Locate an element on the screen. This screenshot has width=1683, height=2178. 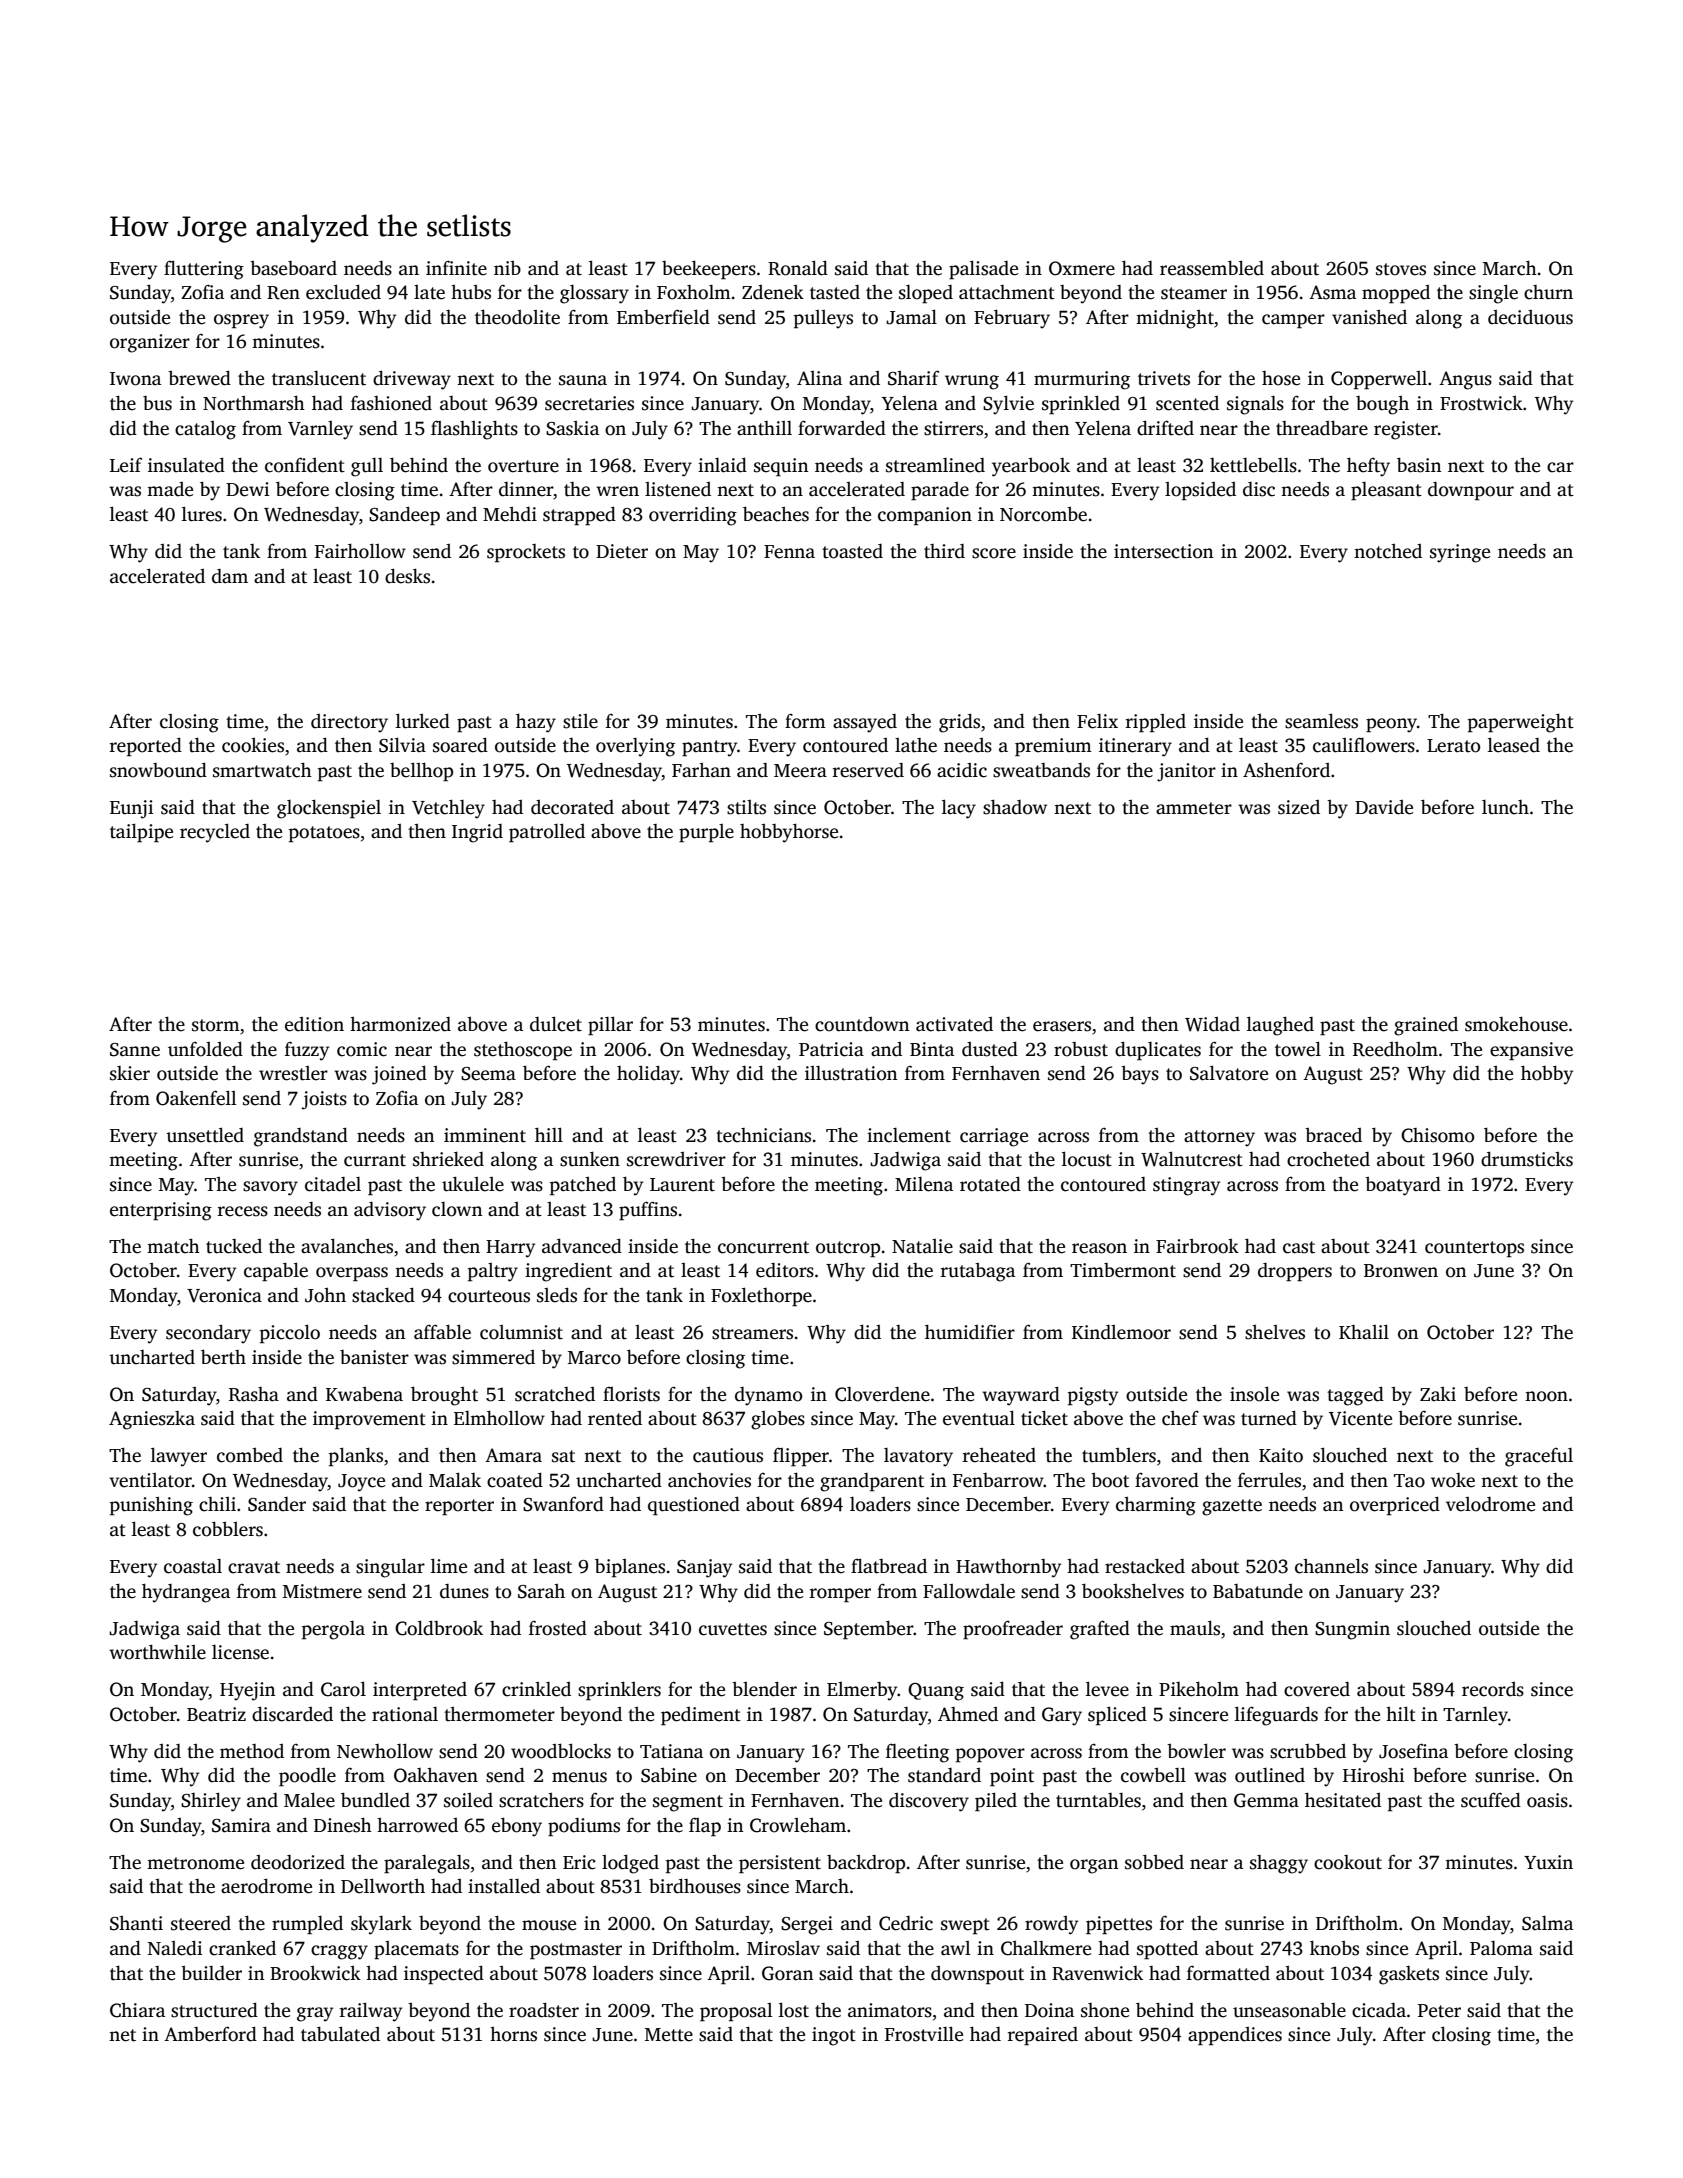
editors is located at coordinates (785, 1270).
